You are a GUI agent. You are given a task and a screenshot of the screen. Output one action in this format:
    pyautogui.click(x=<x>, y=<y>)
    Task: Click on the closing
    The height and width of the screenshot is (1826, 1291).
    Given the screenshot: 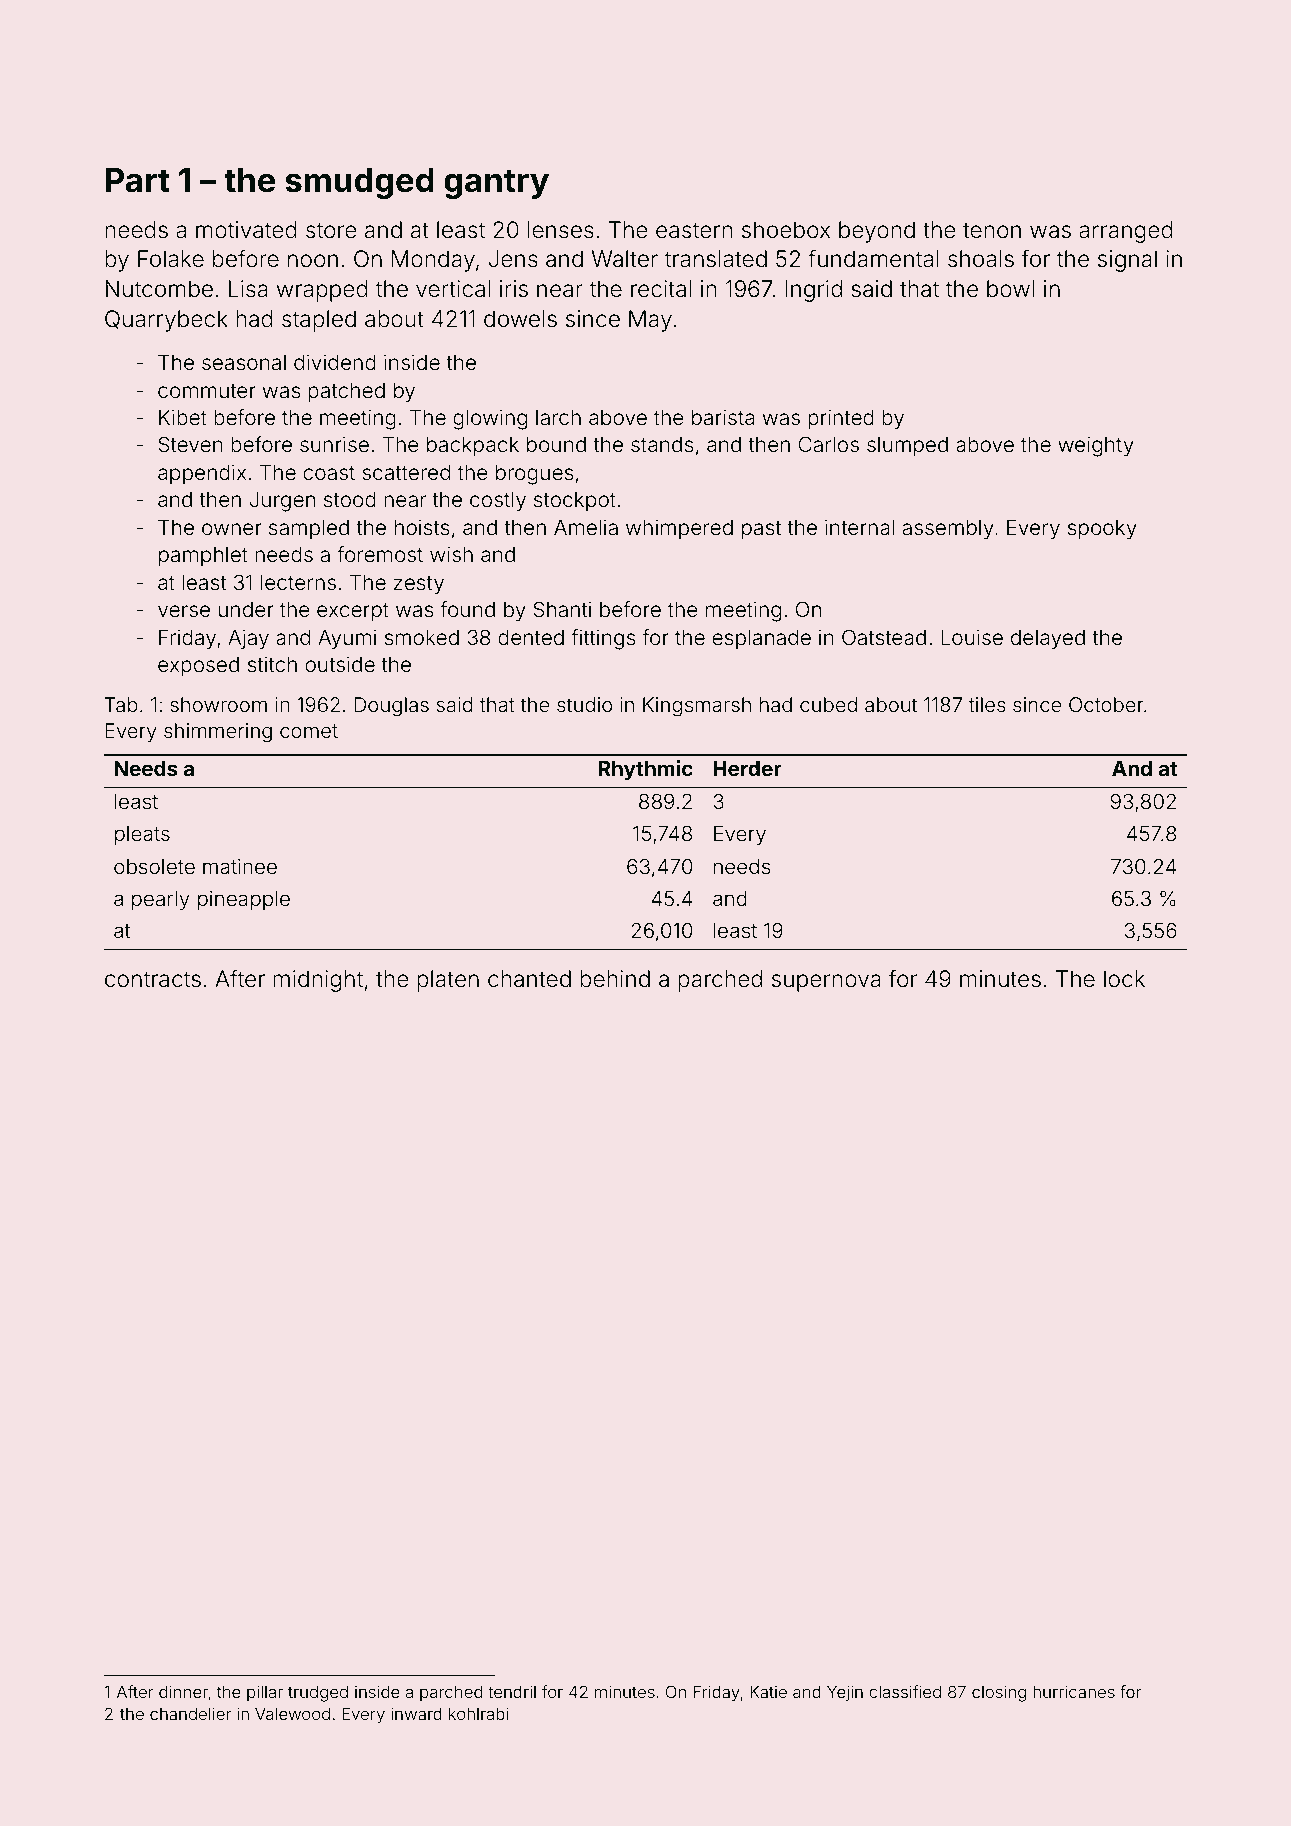 What is the action you would take?
    pyautogui.click(x=999, y=1693)
